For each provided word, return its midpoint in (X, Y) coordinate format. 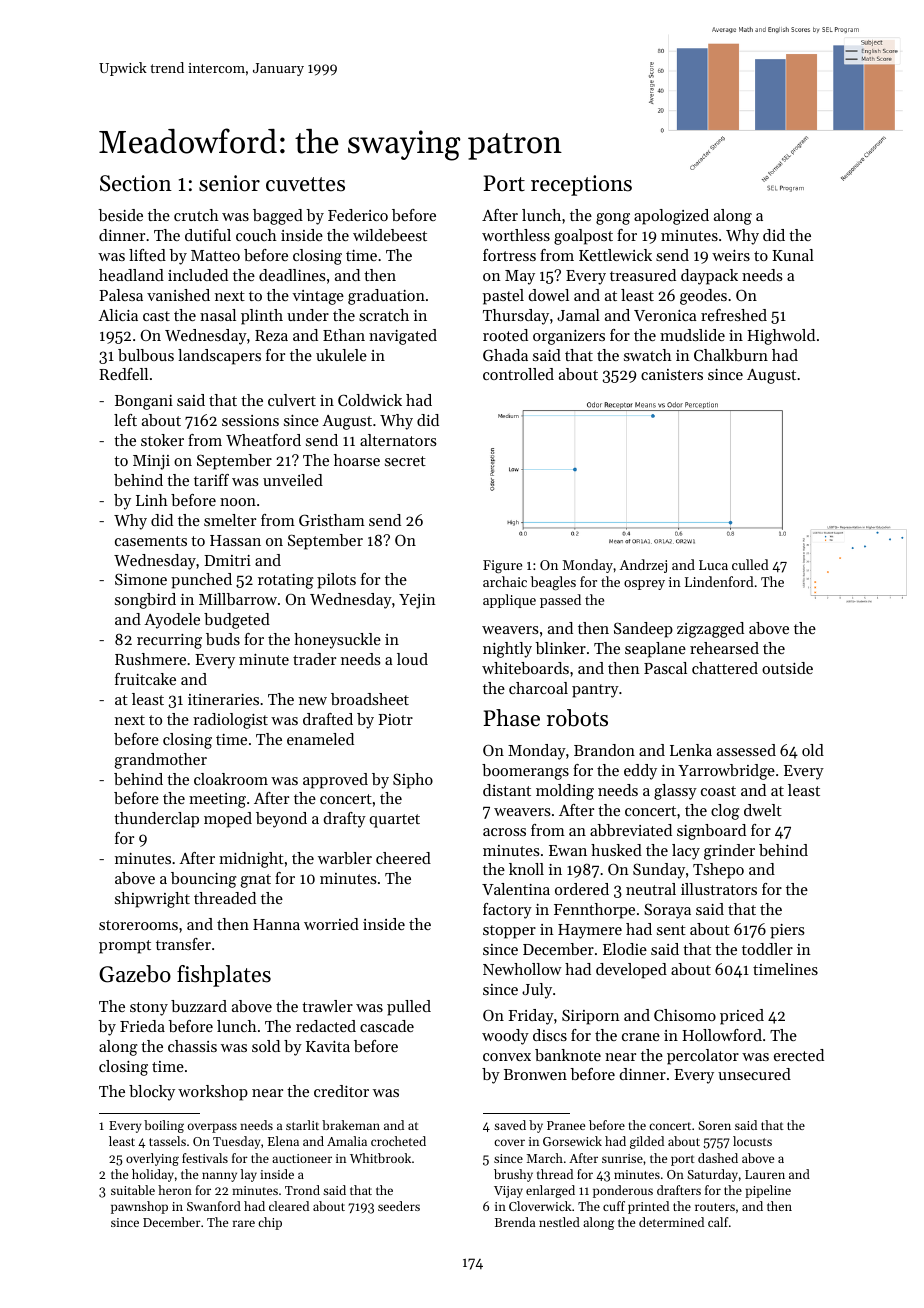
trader (314, 659)
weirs (731, 255)
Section (136, 183)
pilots (336, 581)
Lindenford (719, 581)
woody (505, 1037)
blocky (152, 1093)
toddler (767, 949)
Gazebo (135, 974)
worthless (516, 235)
